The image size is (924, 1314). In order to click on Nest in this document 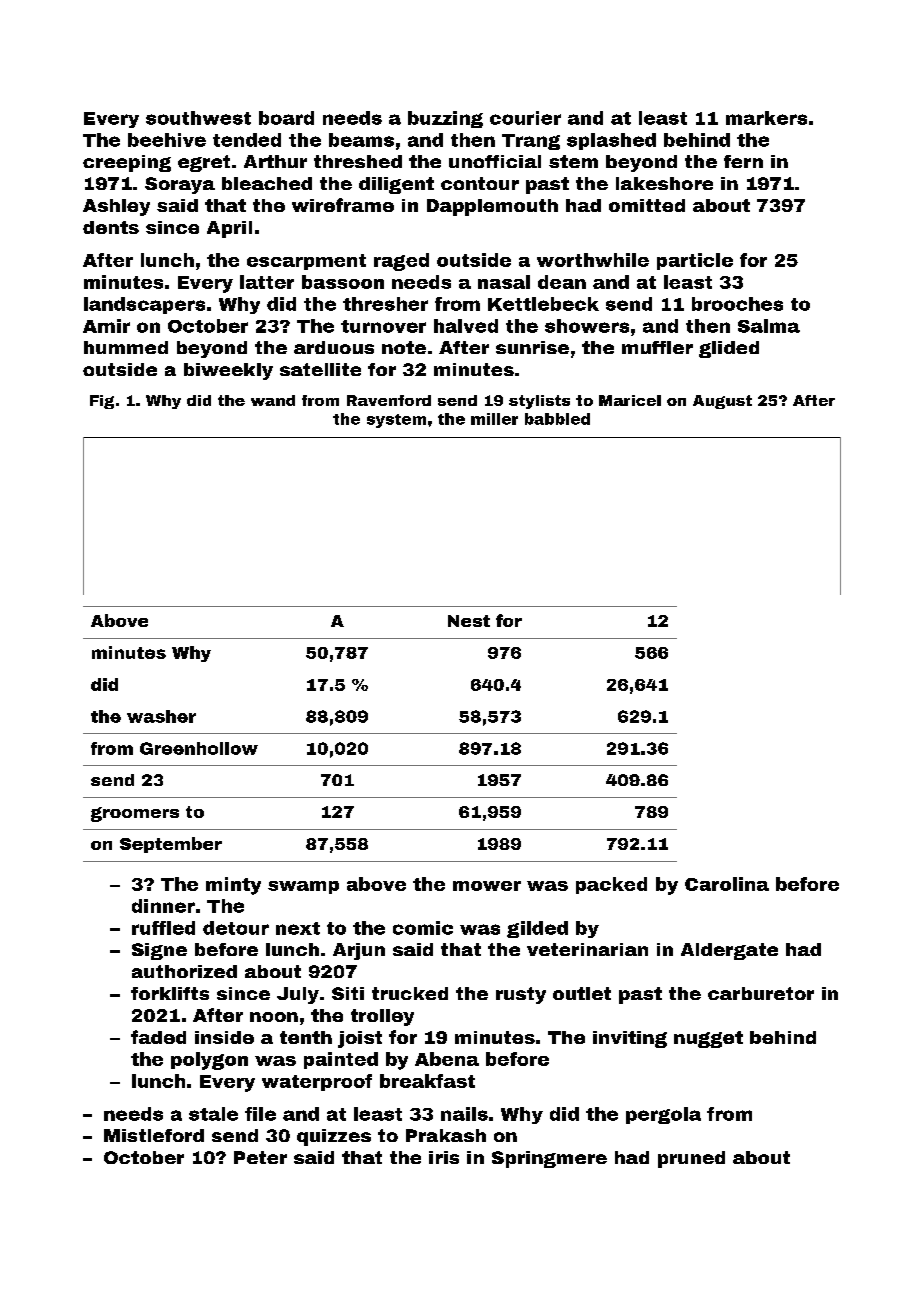, I will do `click(469, 621)`.
